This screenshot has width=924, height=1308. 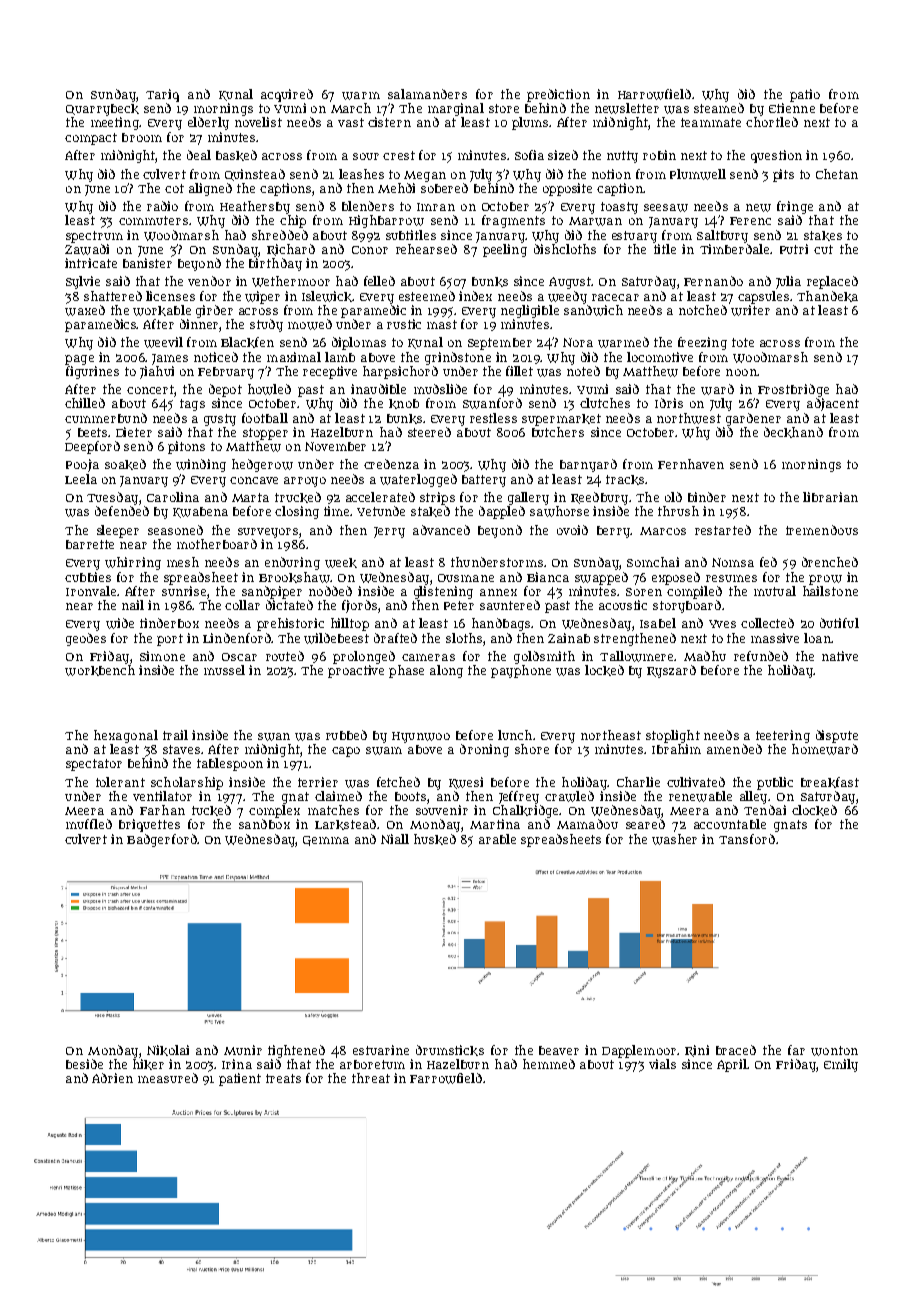 I want to click on Dapplemoor, so click(x=639, y=1051).
